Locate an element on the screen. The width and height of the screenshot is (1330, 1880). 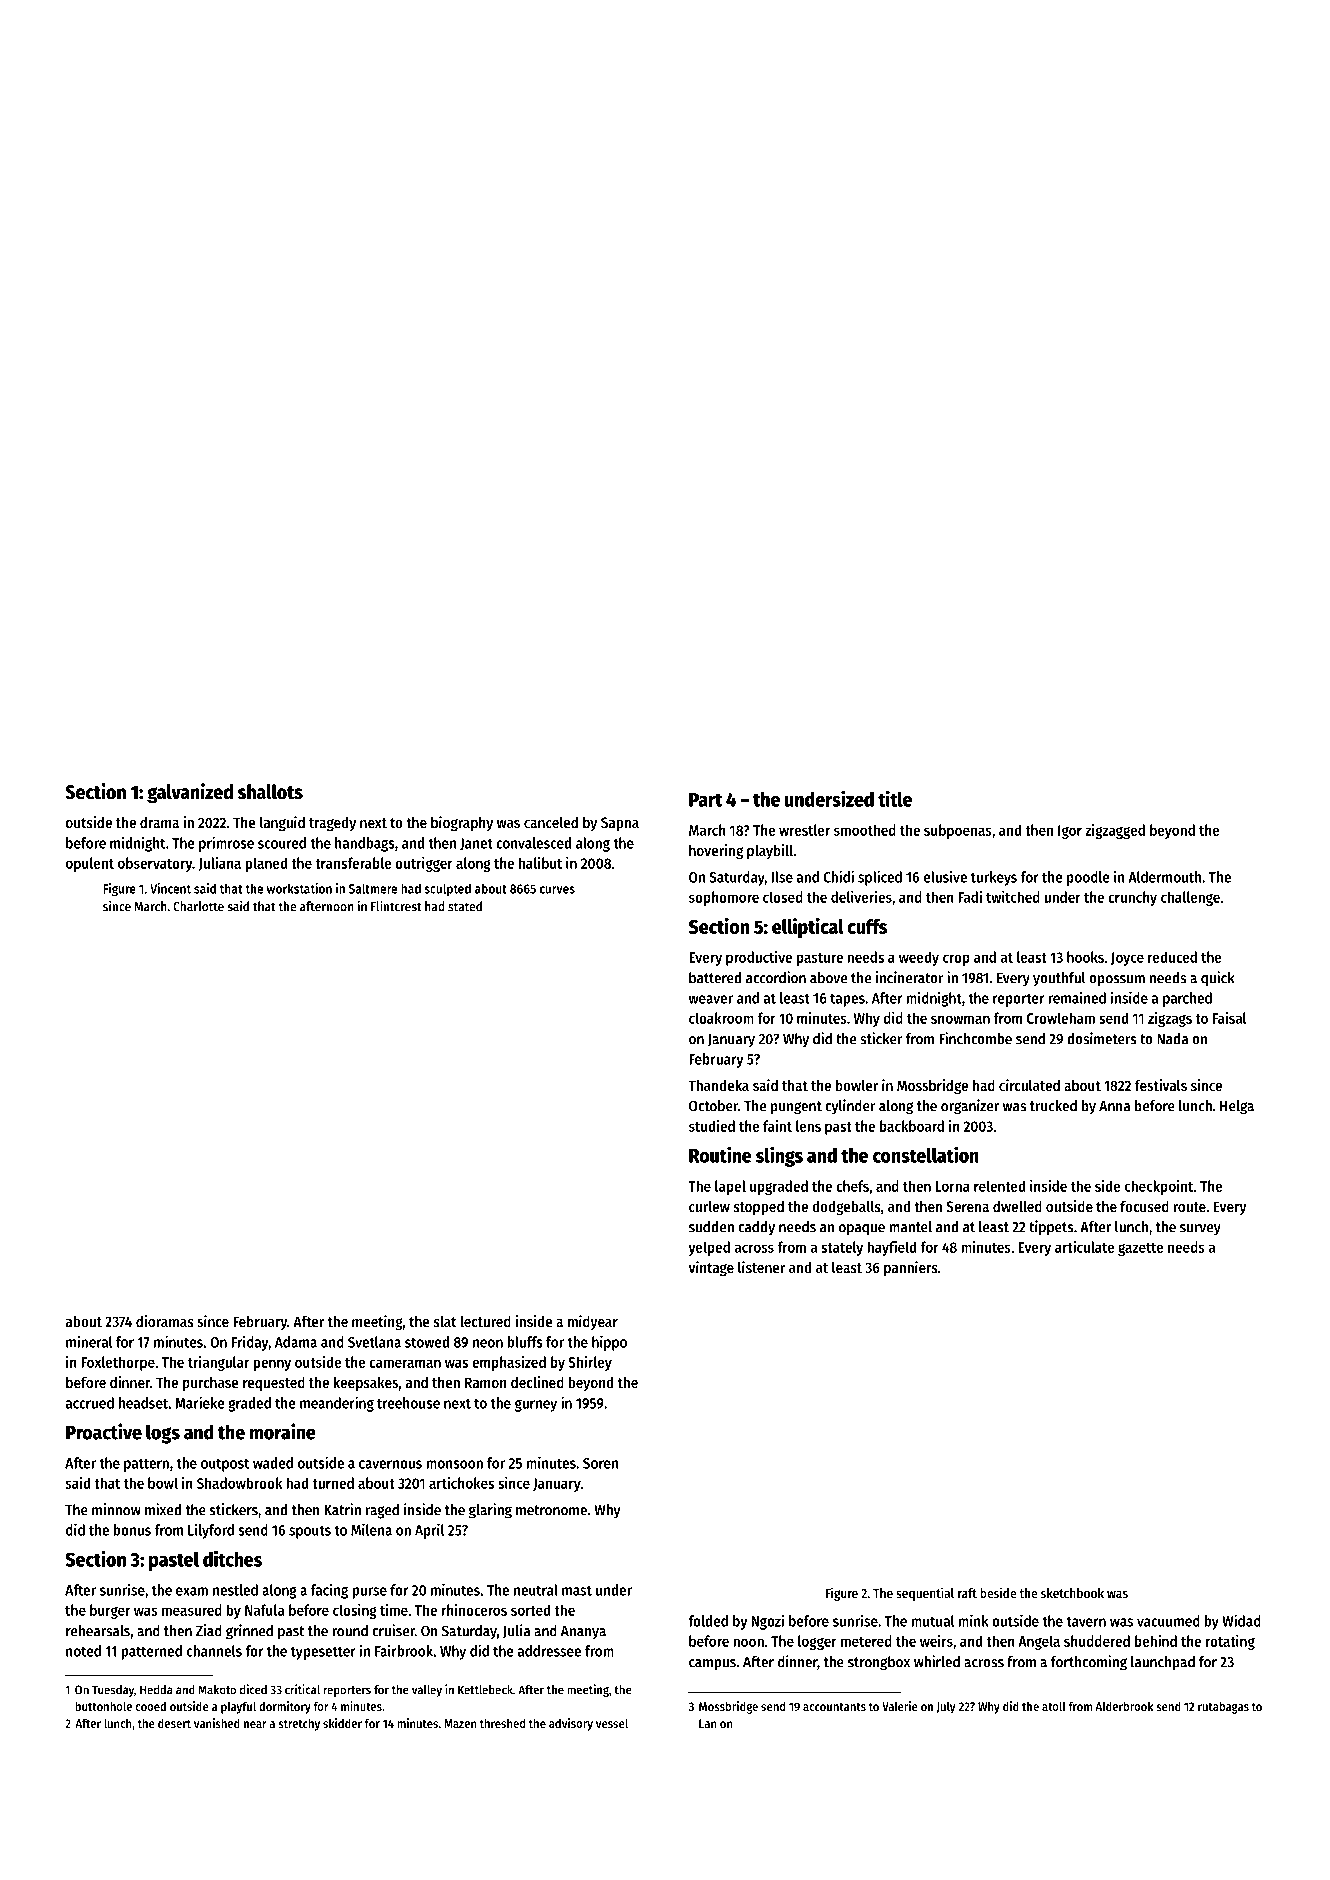
route is located at coordinates (1189, 1207).
